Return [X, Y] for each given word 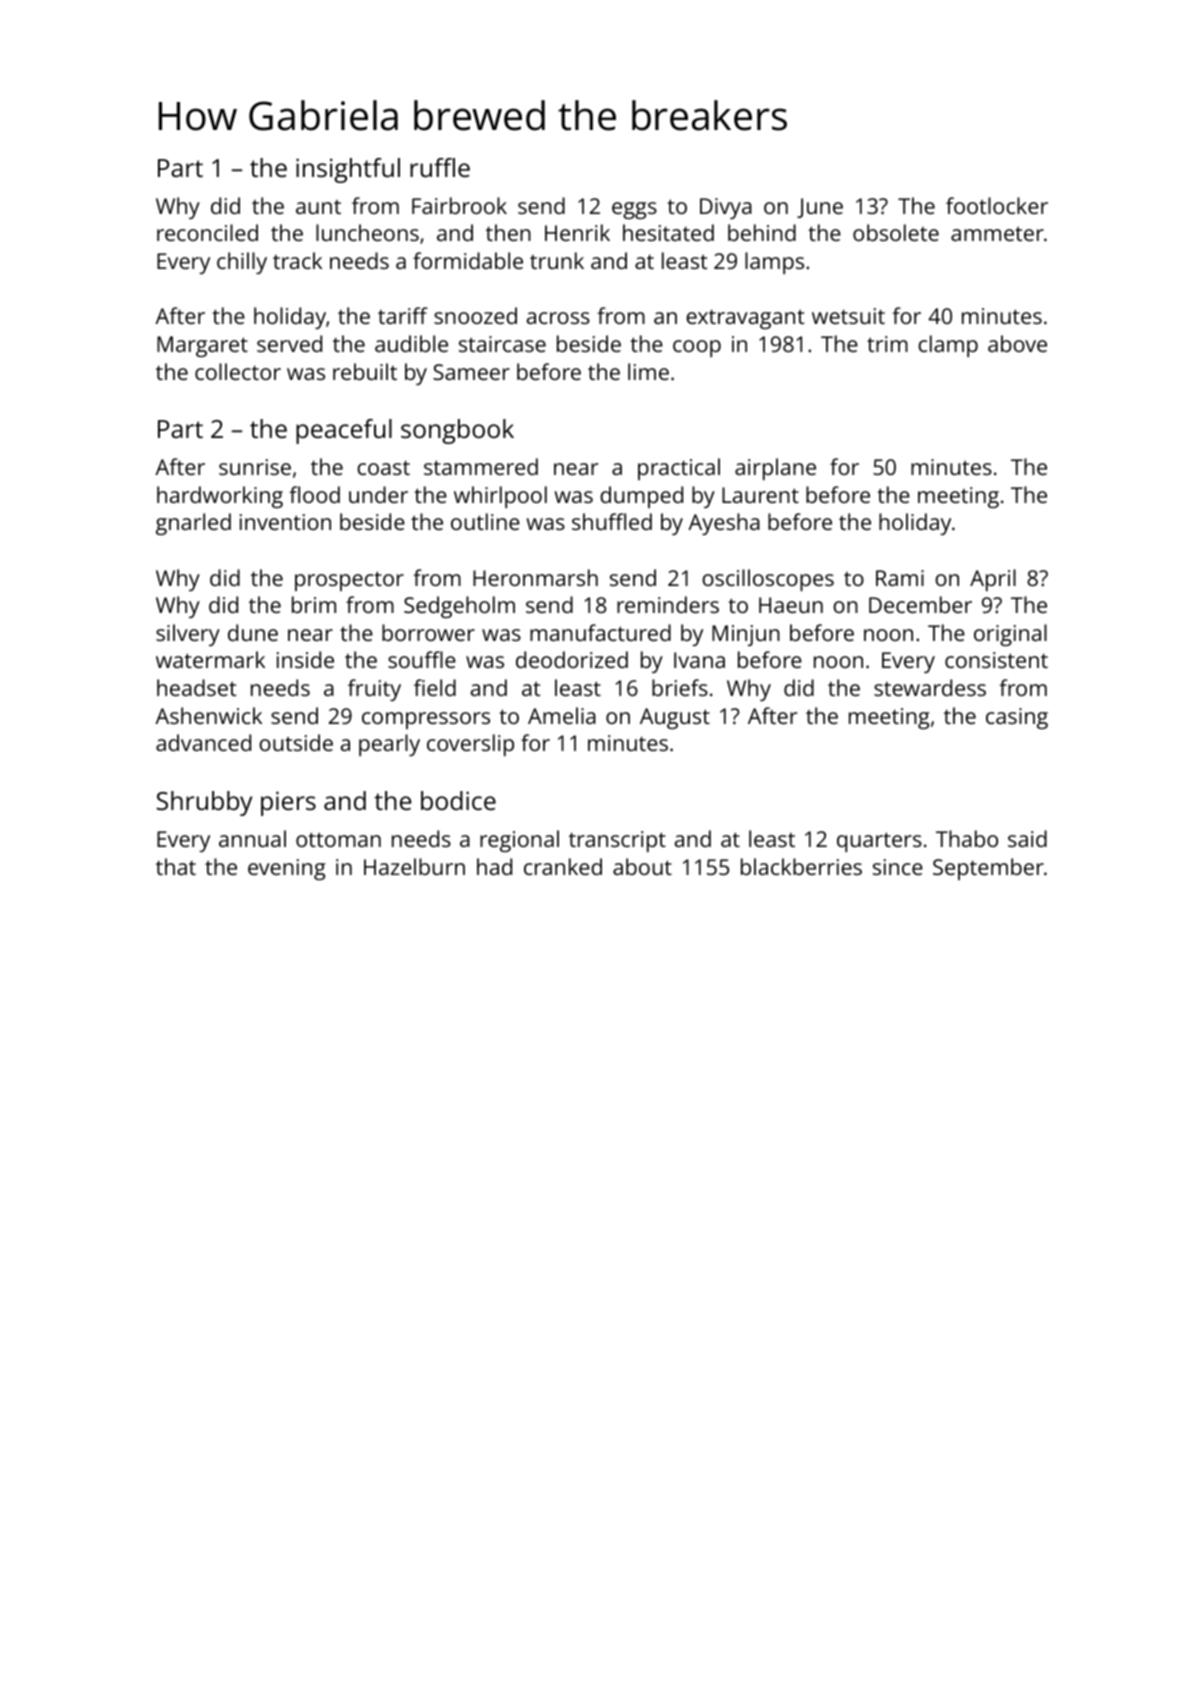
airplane [775, 469]
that [176, 866]
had [494, 866]
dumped [641, 497]
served [289, 343]
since [898, 867]
